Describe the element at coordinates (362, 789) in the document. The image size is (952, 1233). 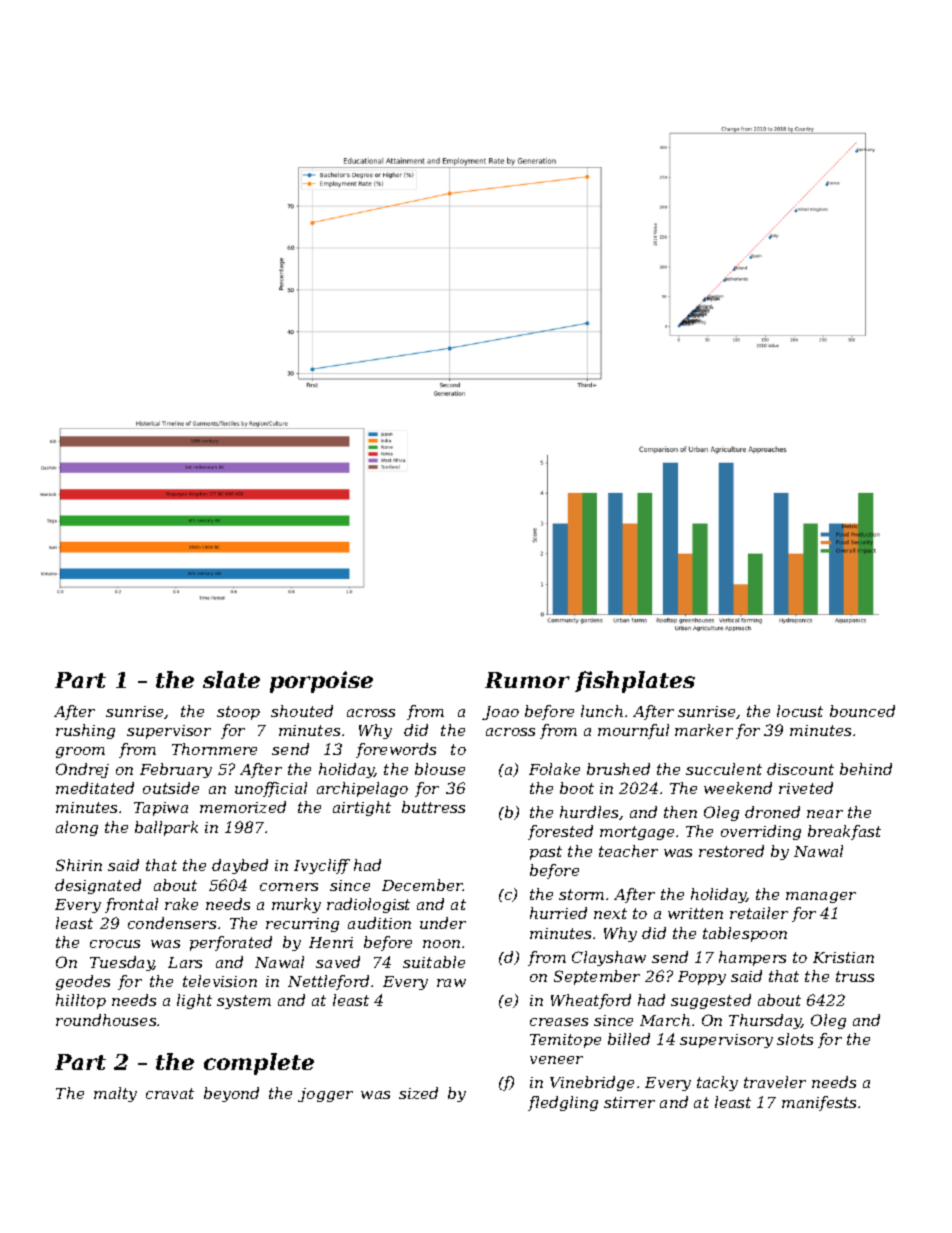
I see `archipelago` at that location.
